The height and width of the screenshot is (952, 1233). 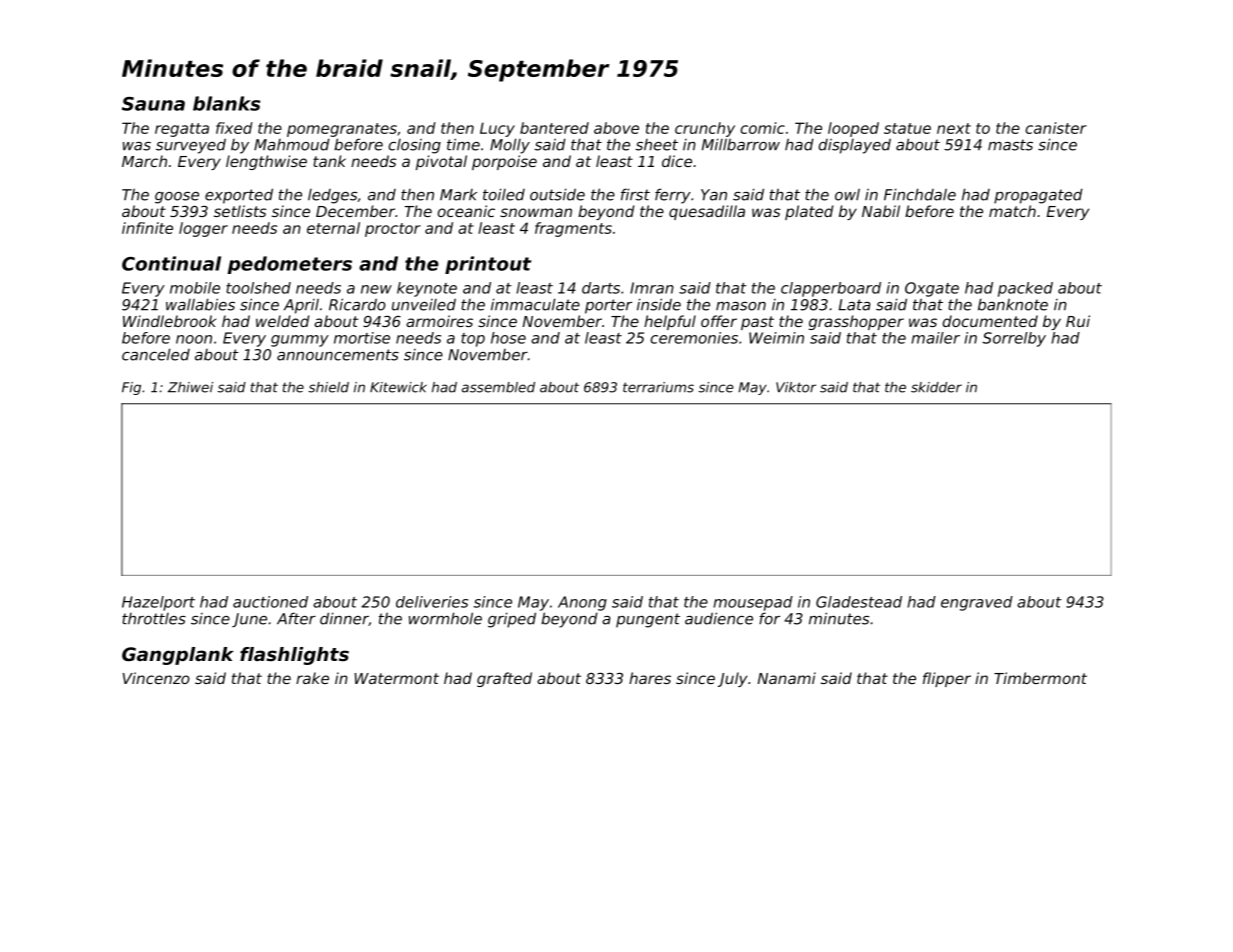 What do you see at coordinates (1038, 196) in the screenshot?
I see `propagated` at bounding box center [1038, 196].
